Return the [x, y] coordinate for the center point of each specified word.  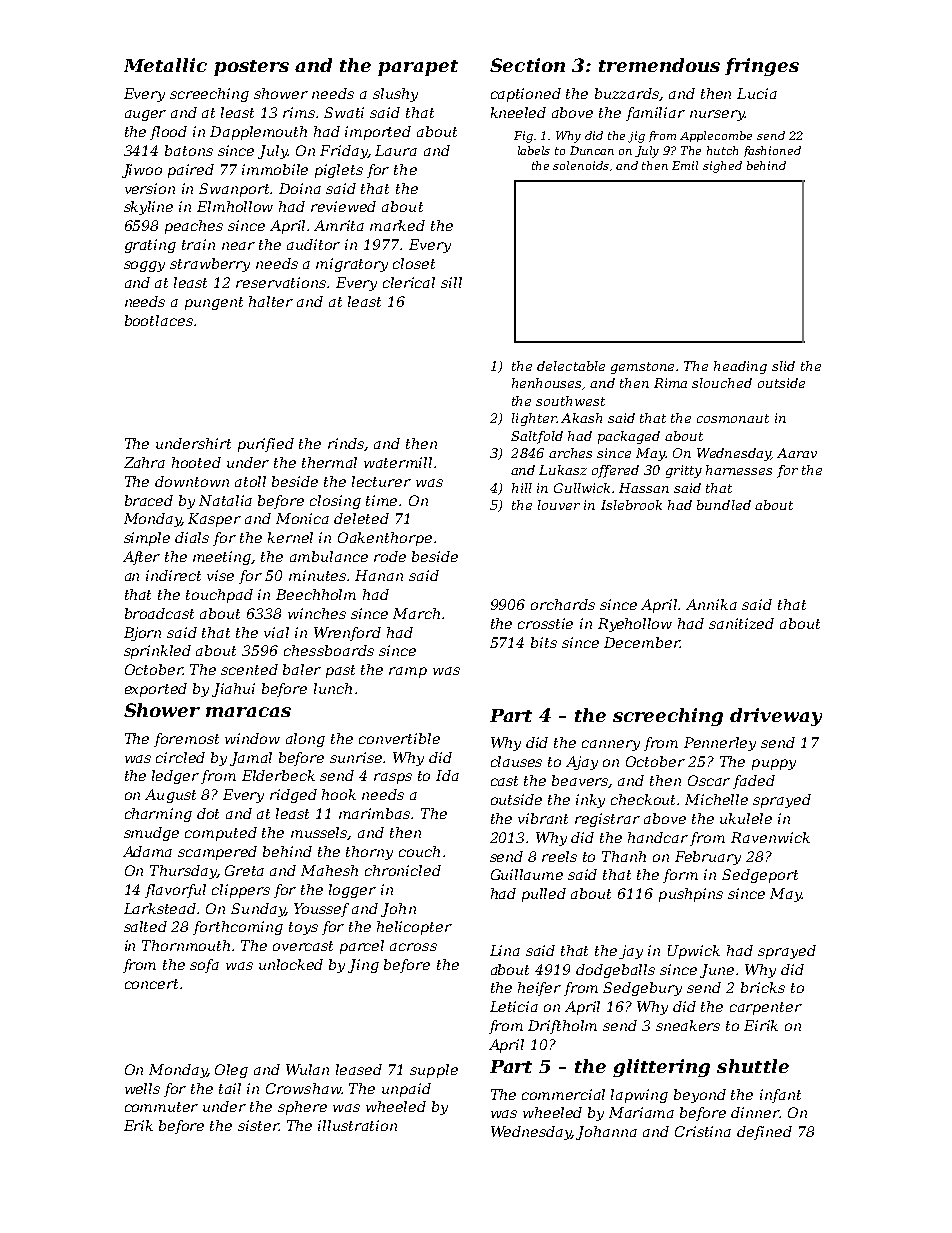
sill [451, 282]
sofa [204, 966]
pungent [214, 303]
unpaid [406, 1090]
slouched [722, 383]
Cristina [703, 1131]
